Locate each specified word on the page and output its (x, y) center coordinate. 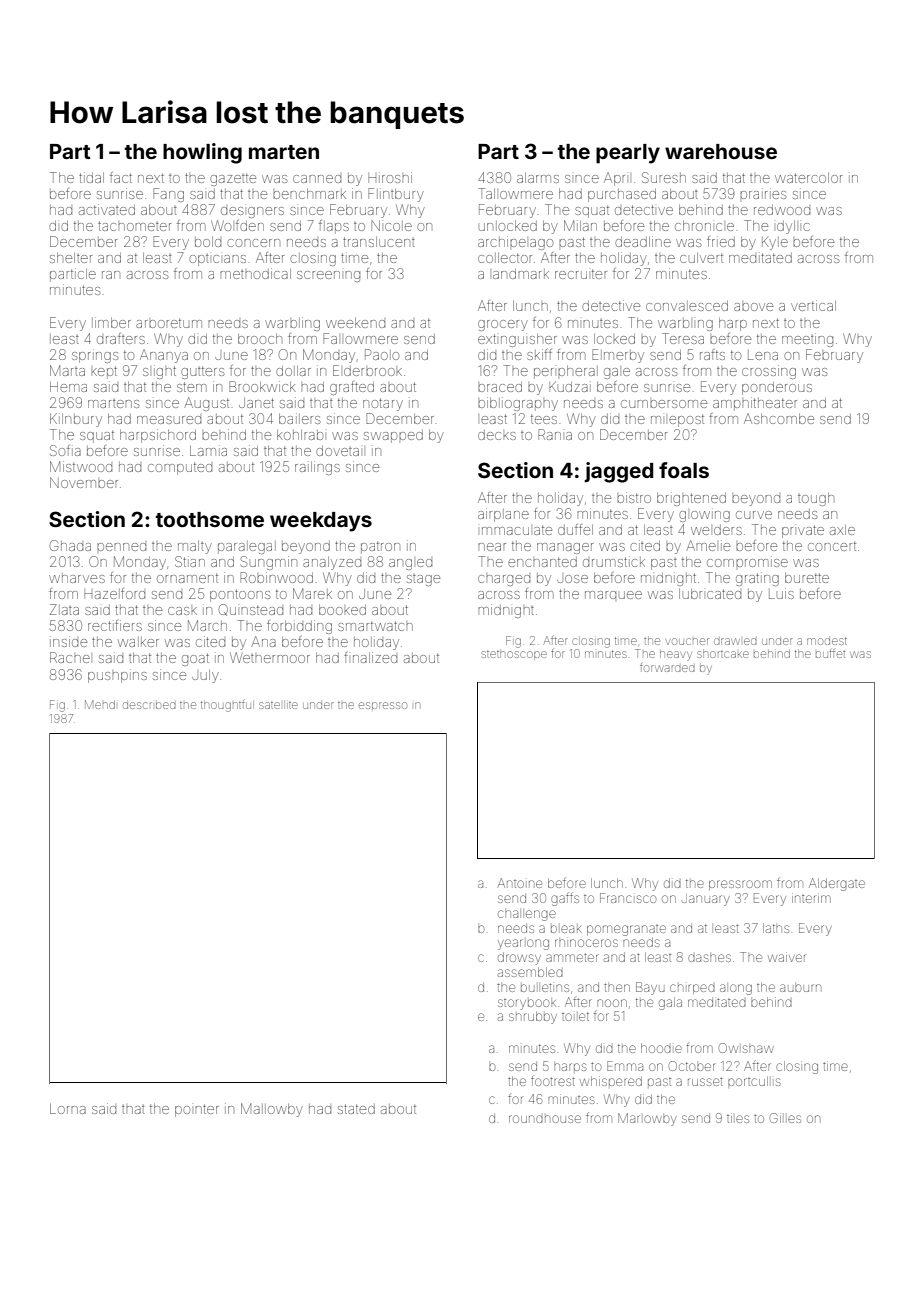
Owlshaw (746, 1048)
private (803, 531)
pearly (628, 154)
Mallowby (272, 1110)
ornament (187, 578)
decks (497, 435)
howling (202, 153)
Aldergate (837, 884)
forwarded (667, 667)
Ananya (164, 356)
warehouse (721, 151)
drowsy (519, 958)
